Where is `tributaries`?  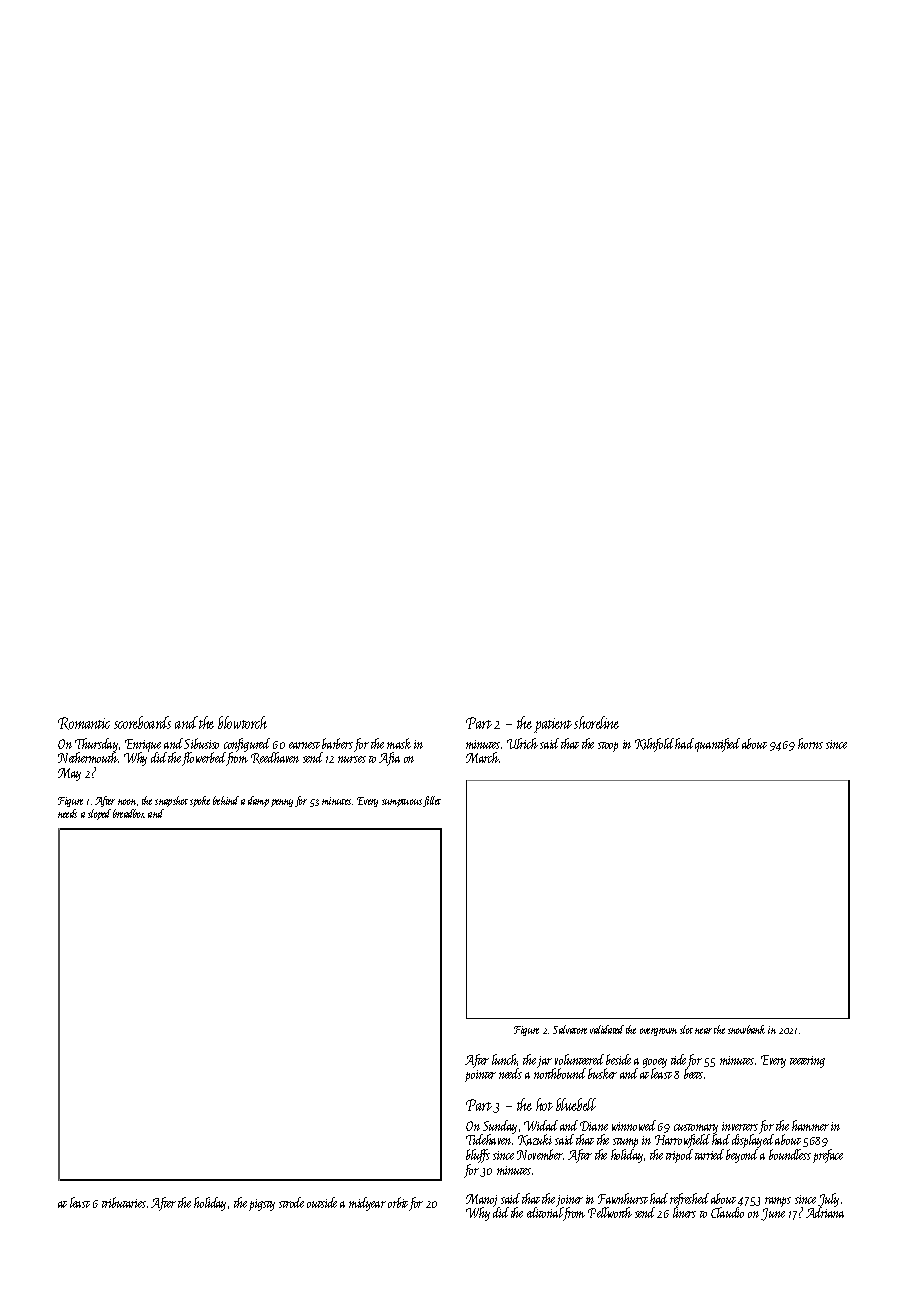 tributaries is located at coordinates (124, 1202).
